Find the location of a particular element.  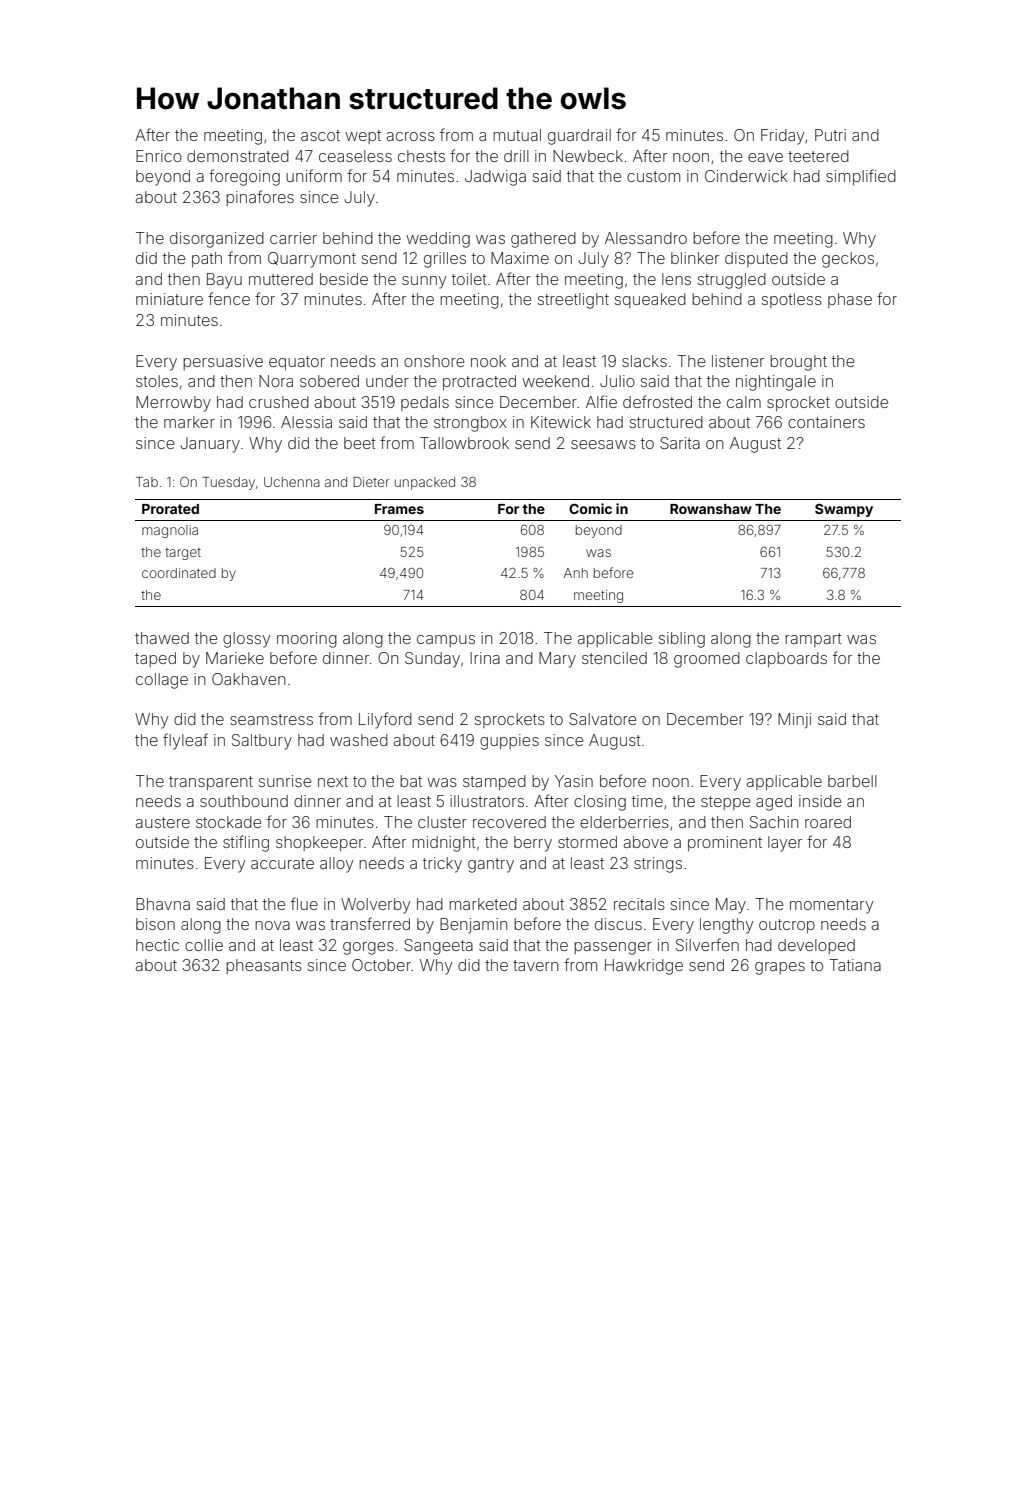

simplified is located at coordinates (861, 177).
